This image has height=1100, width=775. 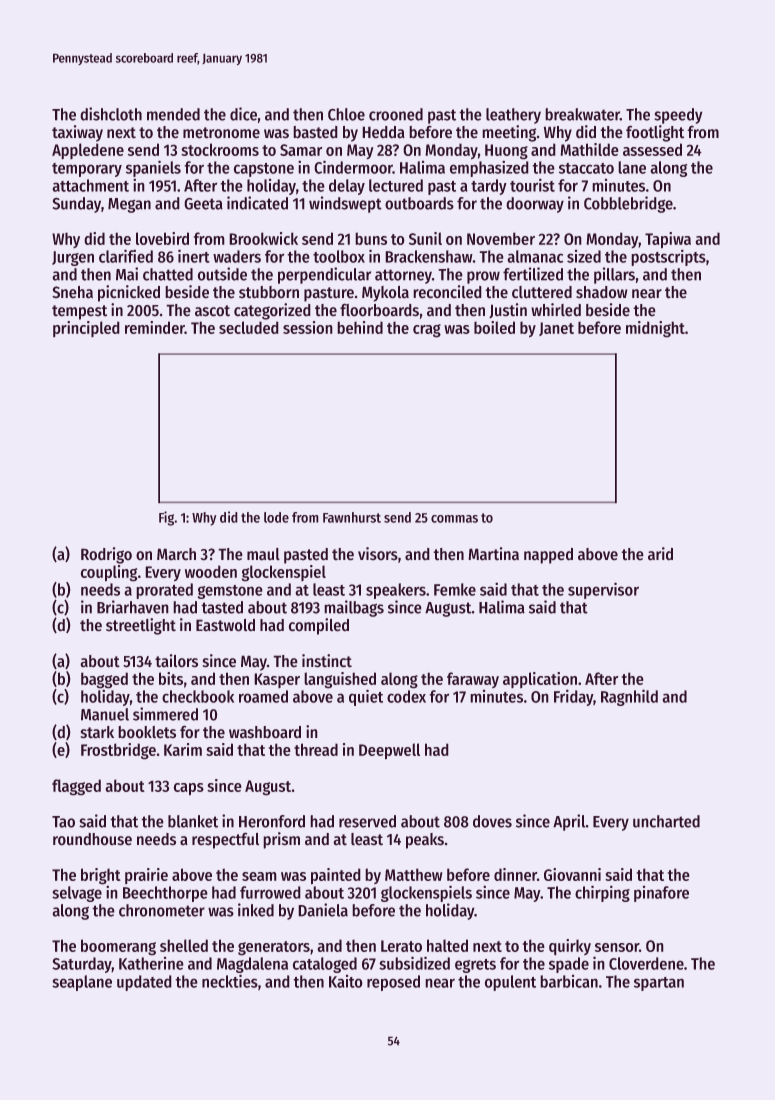 What do you see at coordinates (183, 749) in the image?
I see `Karim` at bounding box center [183, 749].
